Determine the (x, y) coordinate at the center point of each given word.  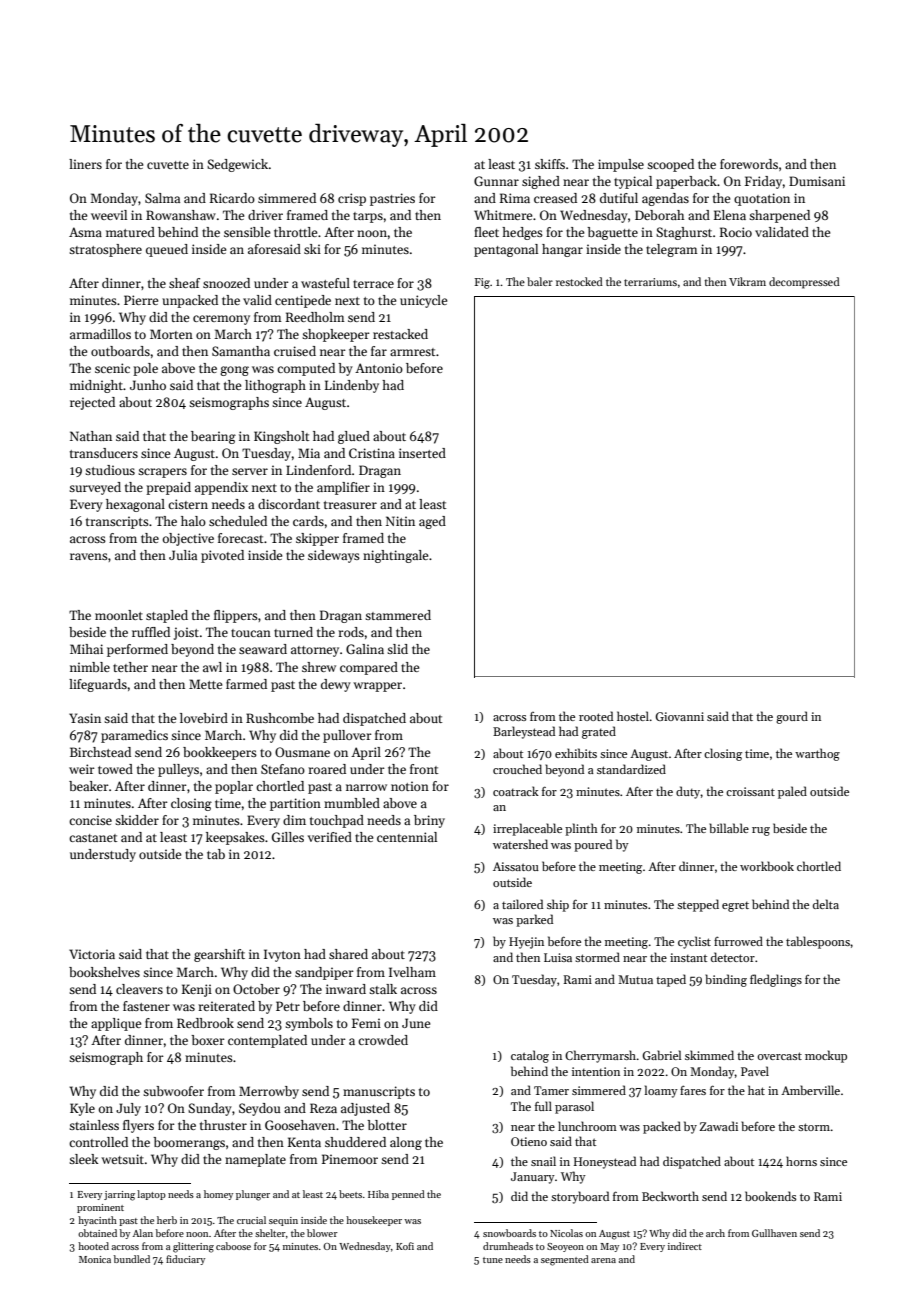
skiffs (550, 164)
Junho (148, 385)
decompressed (804, 283)
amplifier (343, 488)
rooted (596, 716)
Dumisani (817, 181)
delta (826, 904)
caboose (233, 1246)
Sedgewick (238, 165)
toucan (251, 633)
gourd (792, 717)
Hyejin (526, 943)
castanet (93, 838)
